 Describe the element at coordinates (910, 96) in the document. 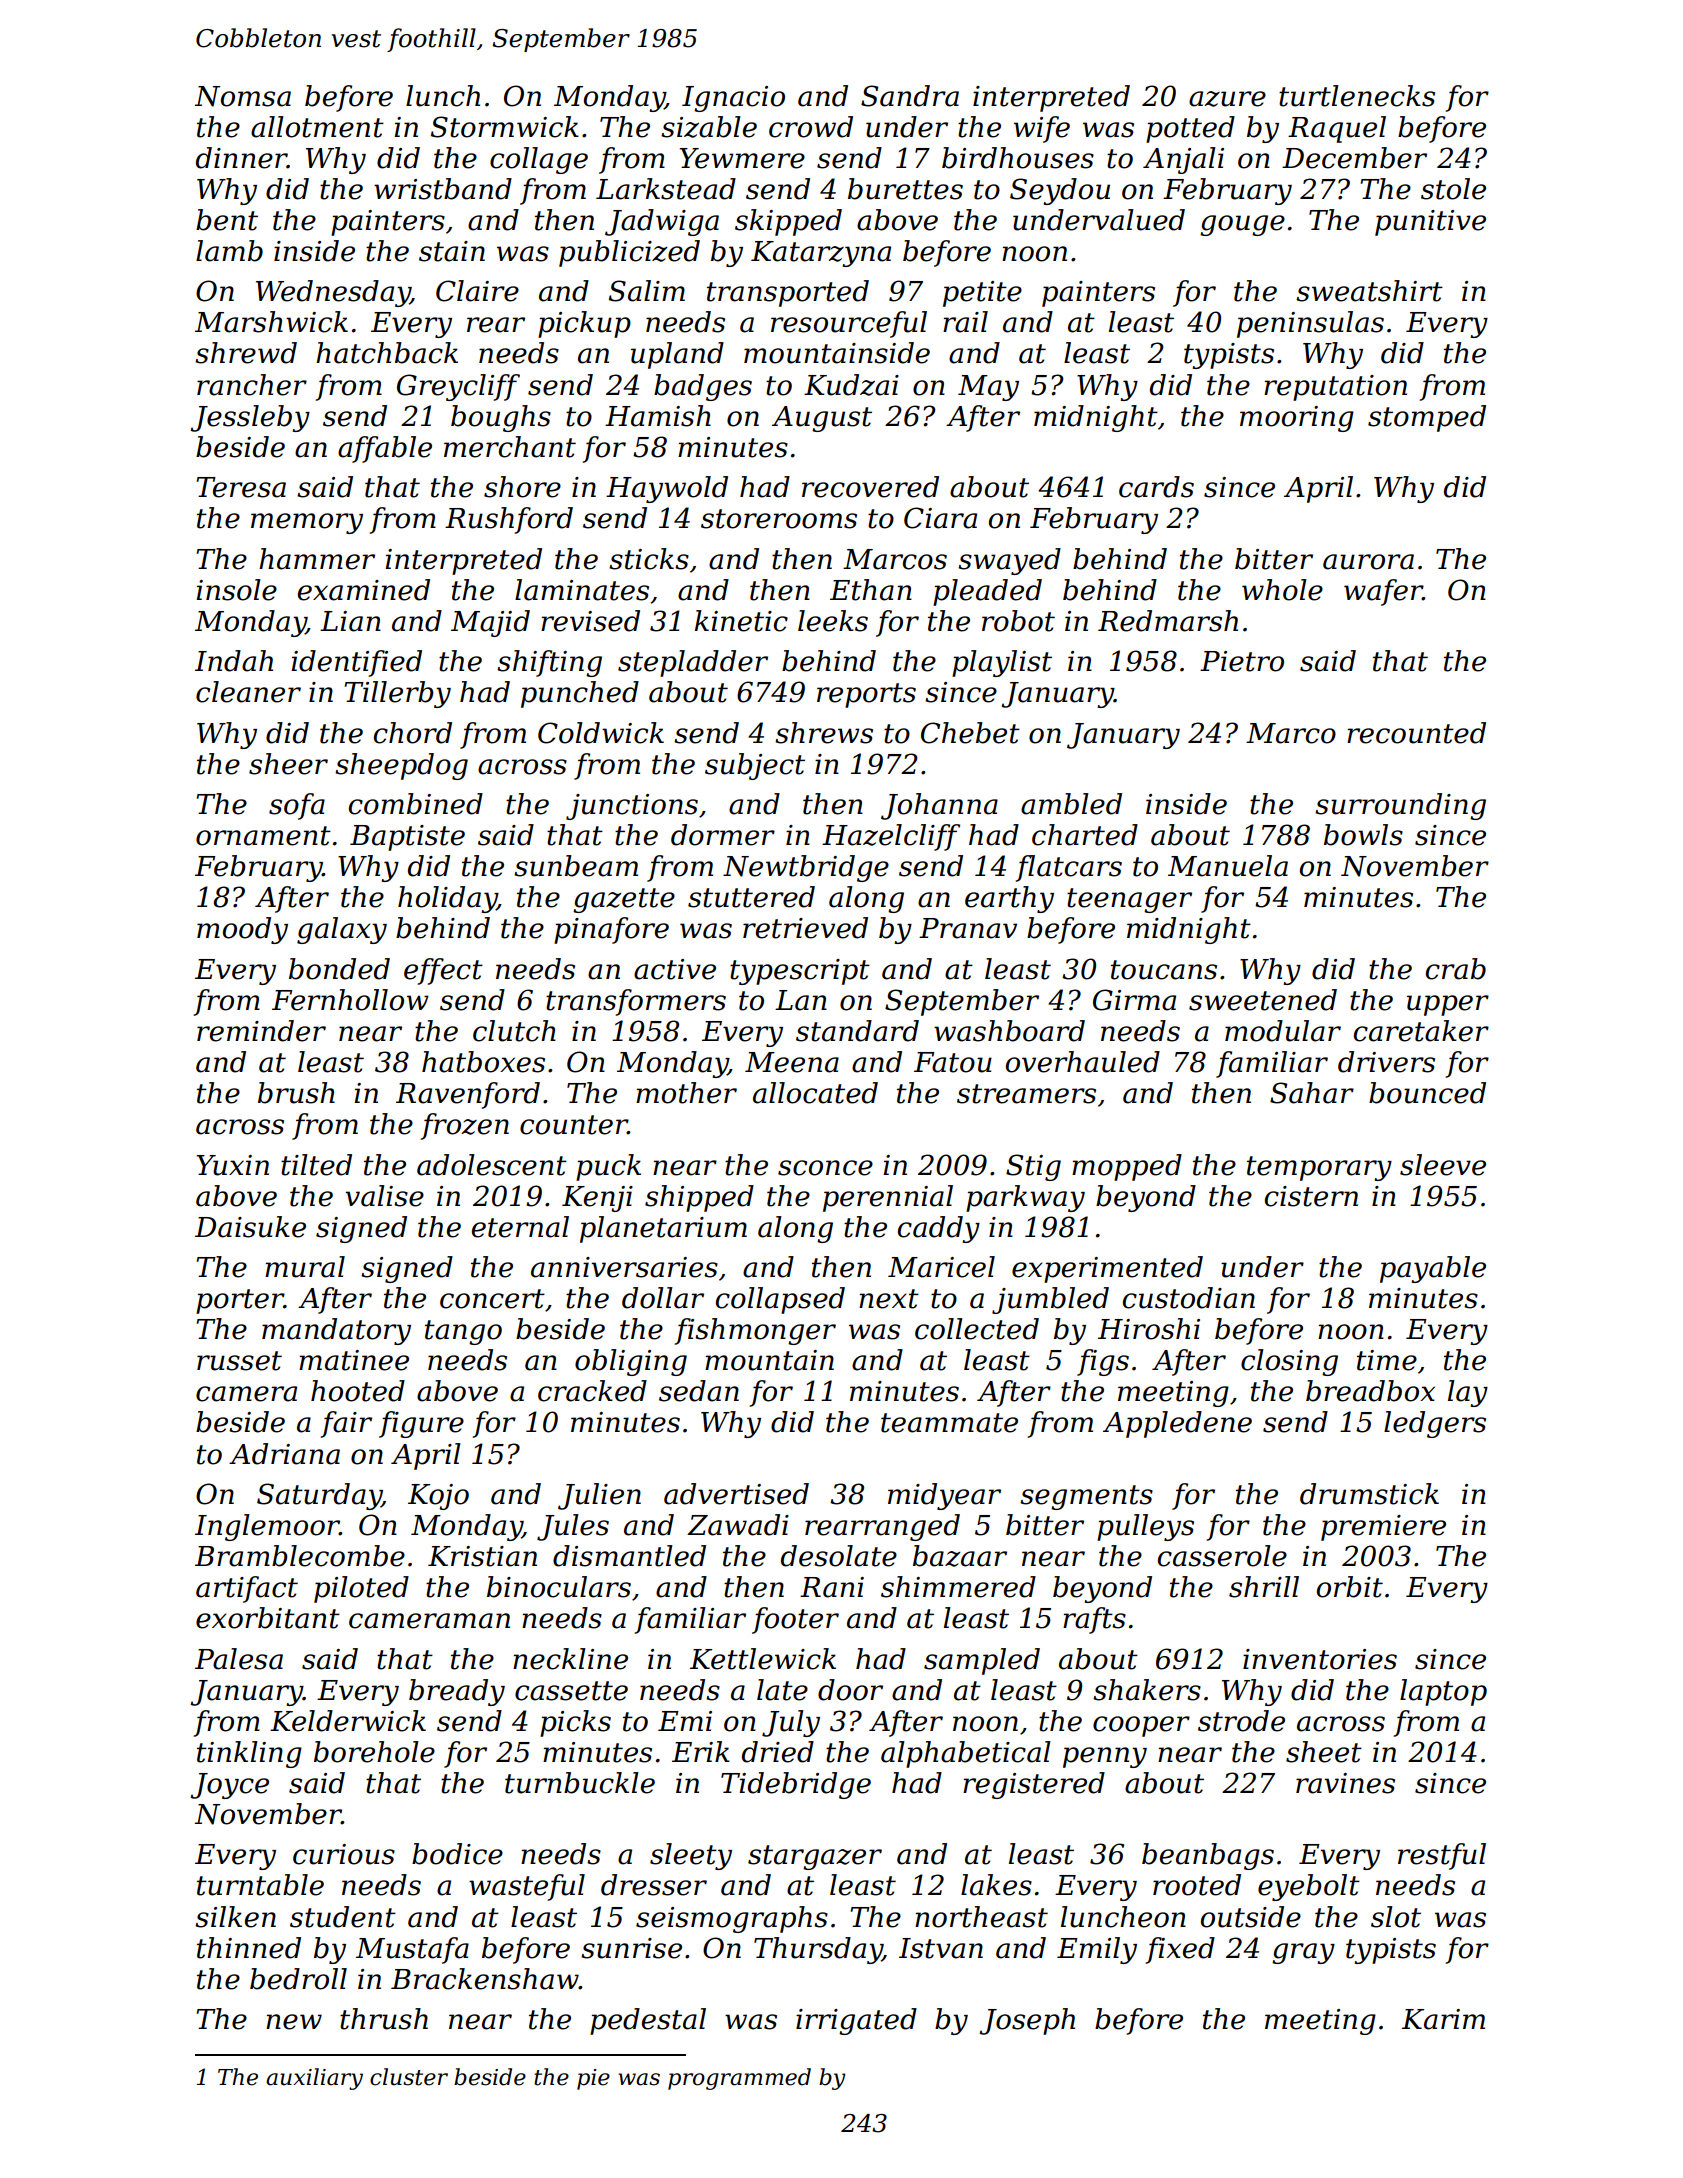

I see `Sandra` at that location.
